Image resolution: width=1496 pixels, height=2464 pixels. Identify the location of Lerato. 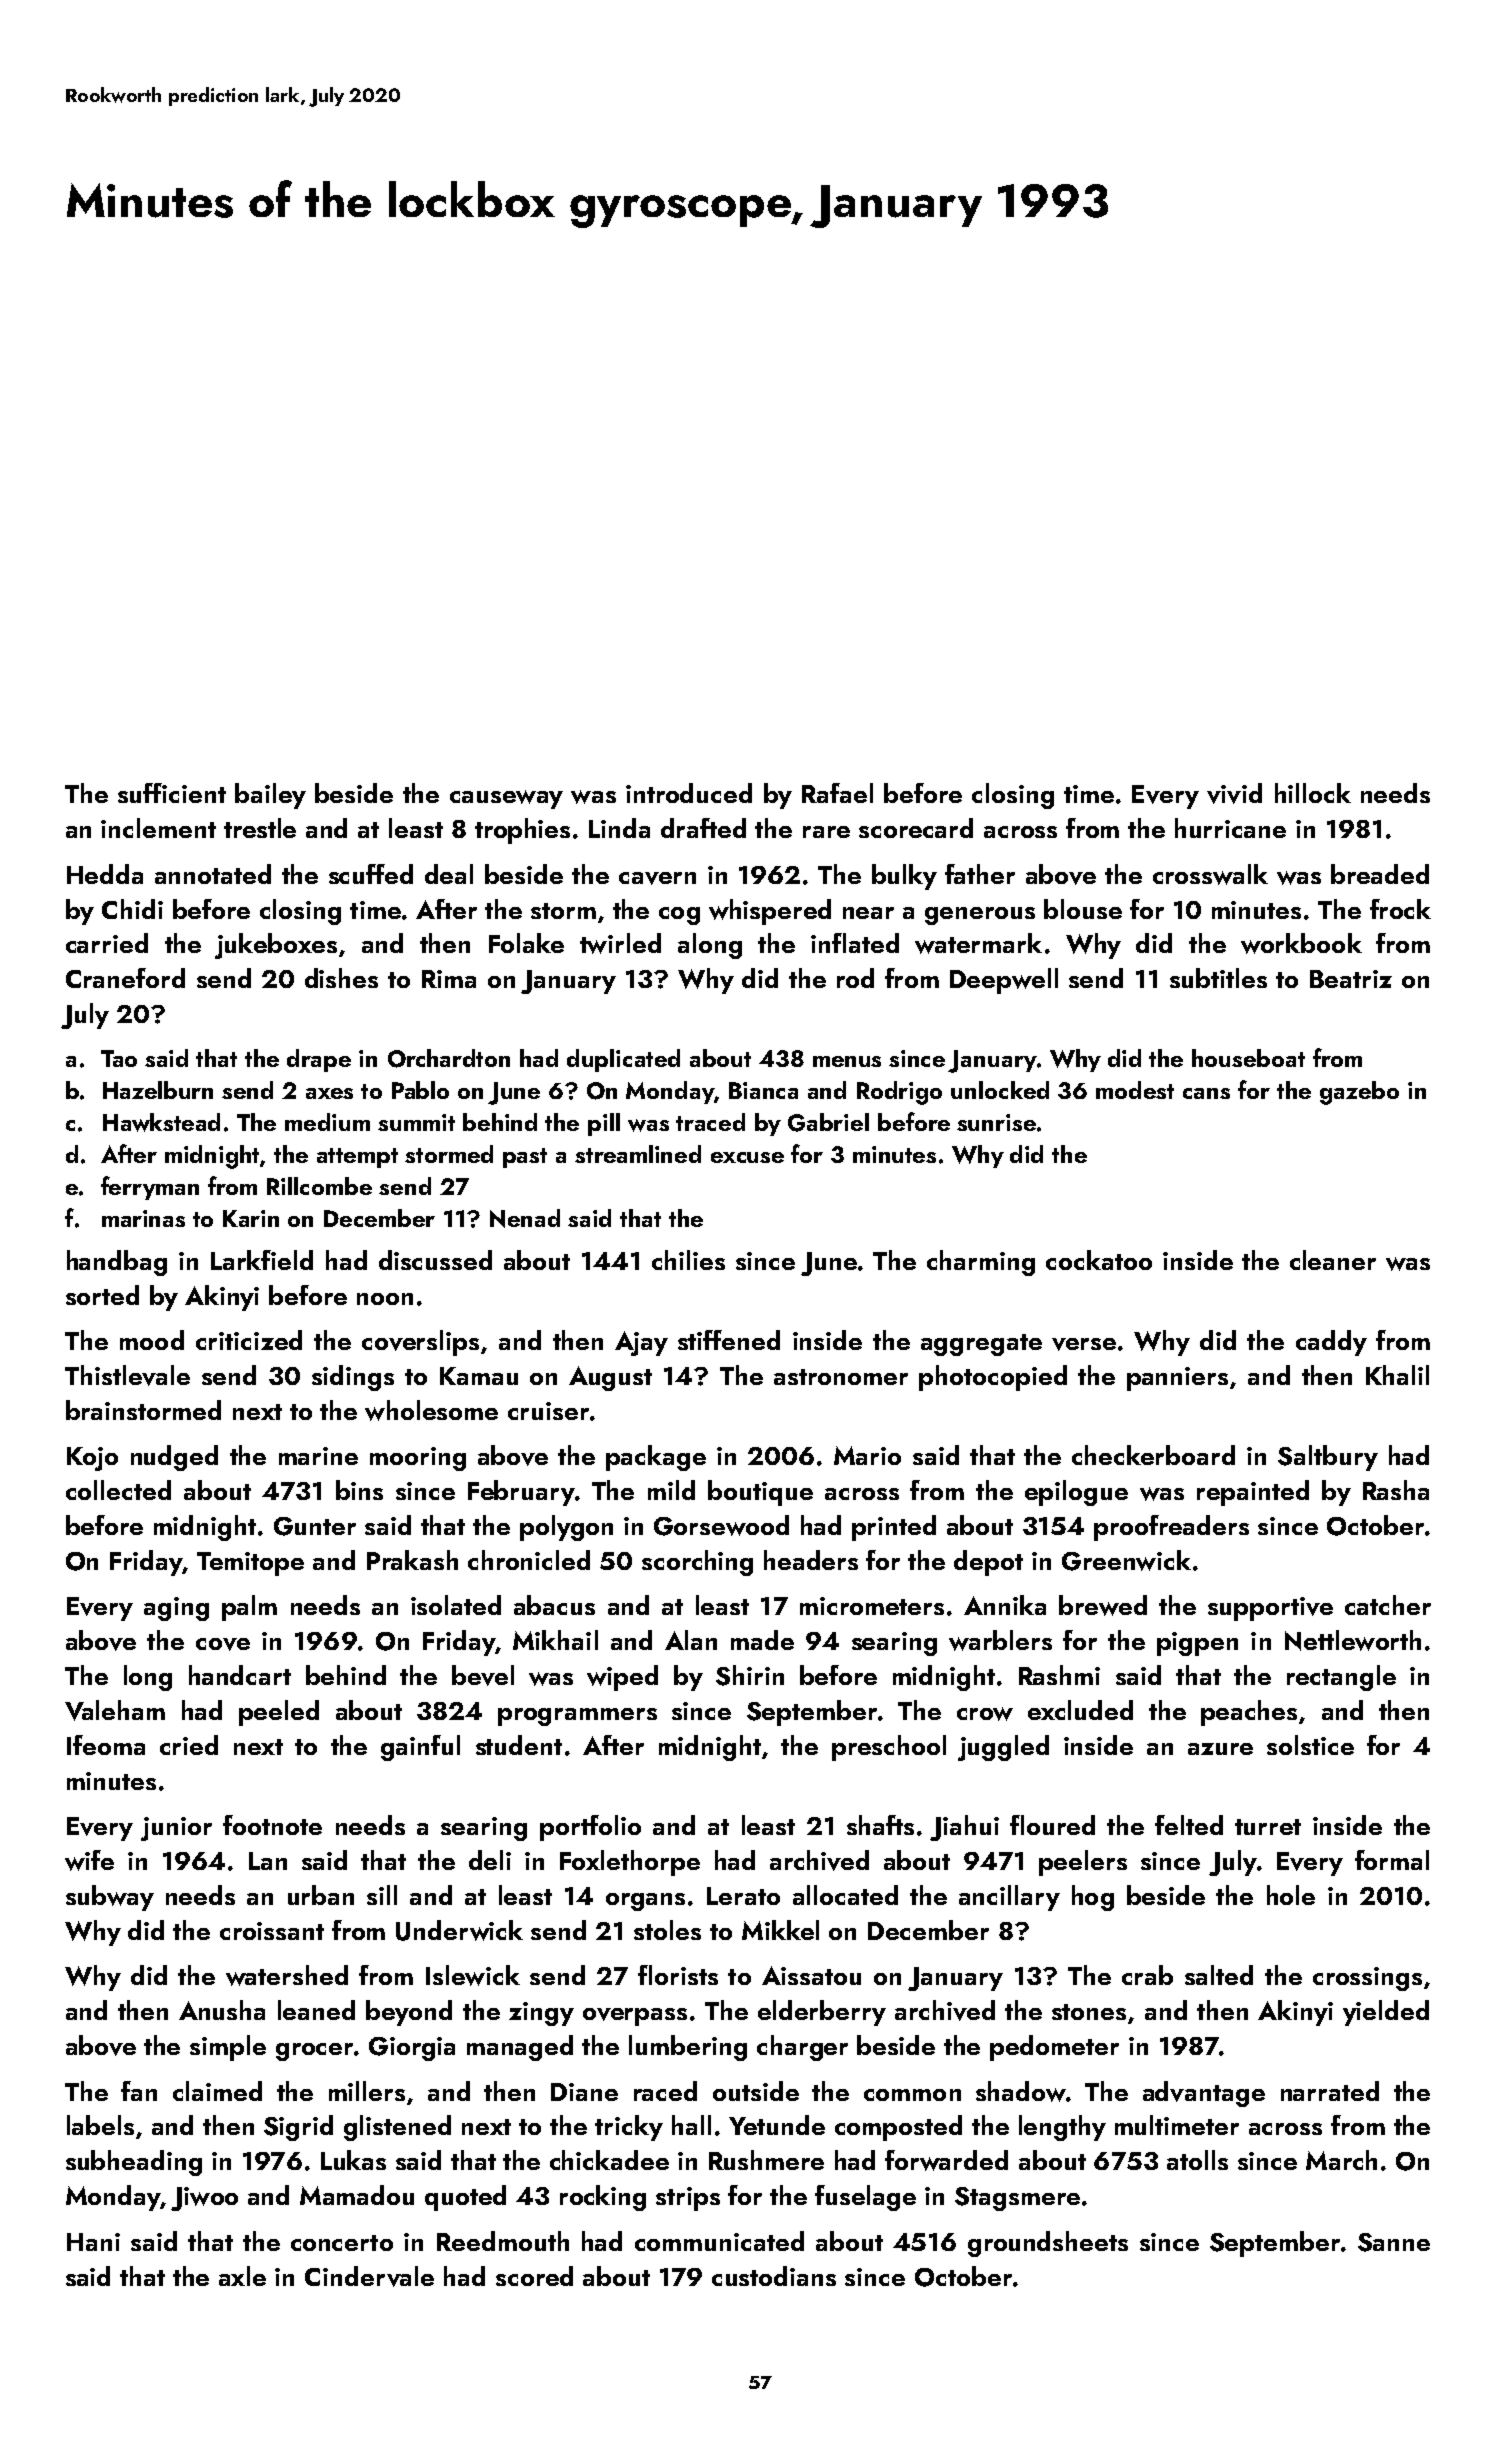
(743, 1896).
